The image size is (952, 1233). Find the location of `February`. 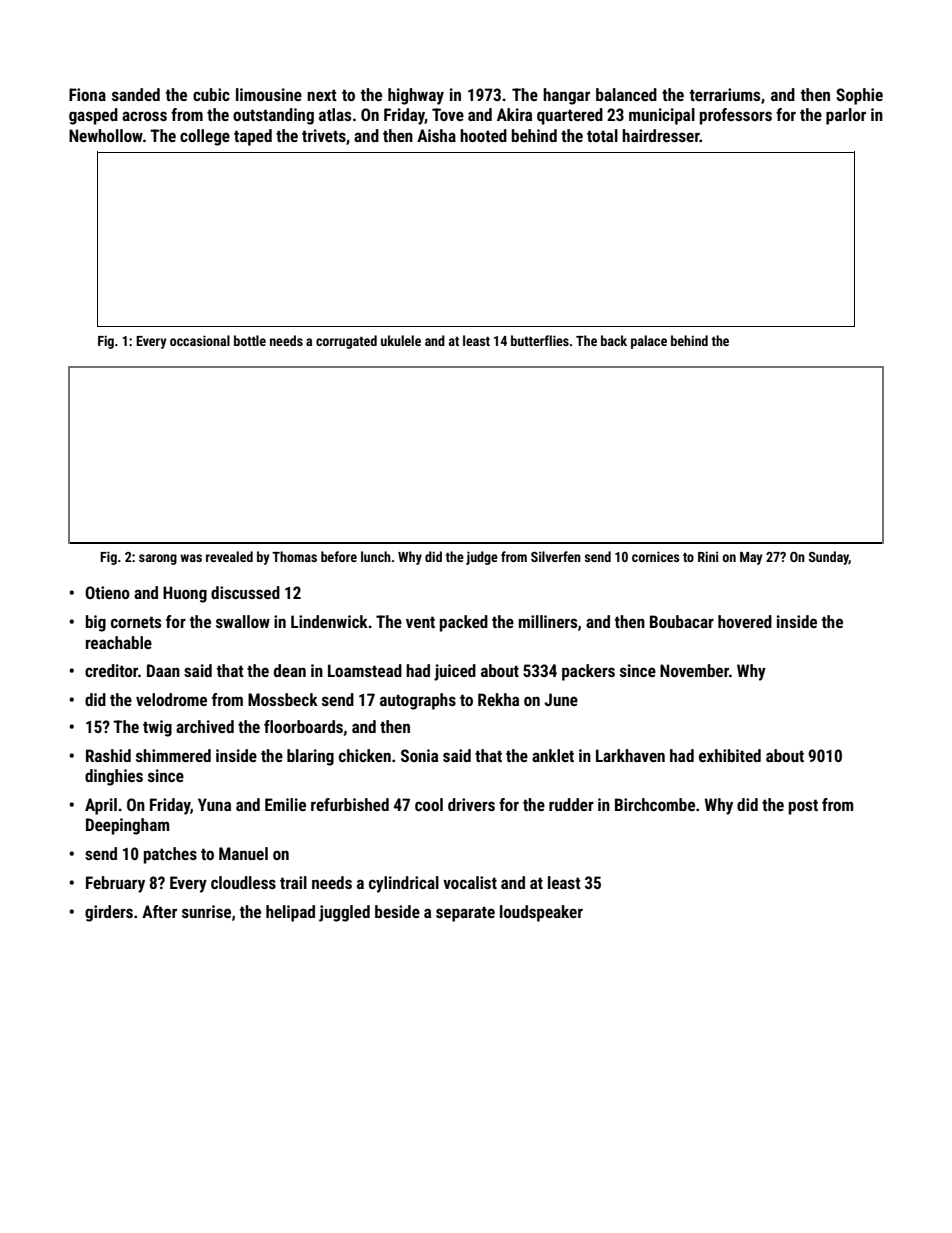

February is located at coordinates (115, 884).
